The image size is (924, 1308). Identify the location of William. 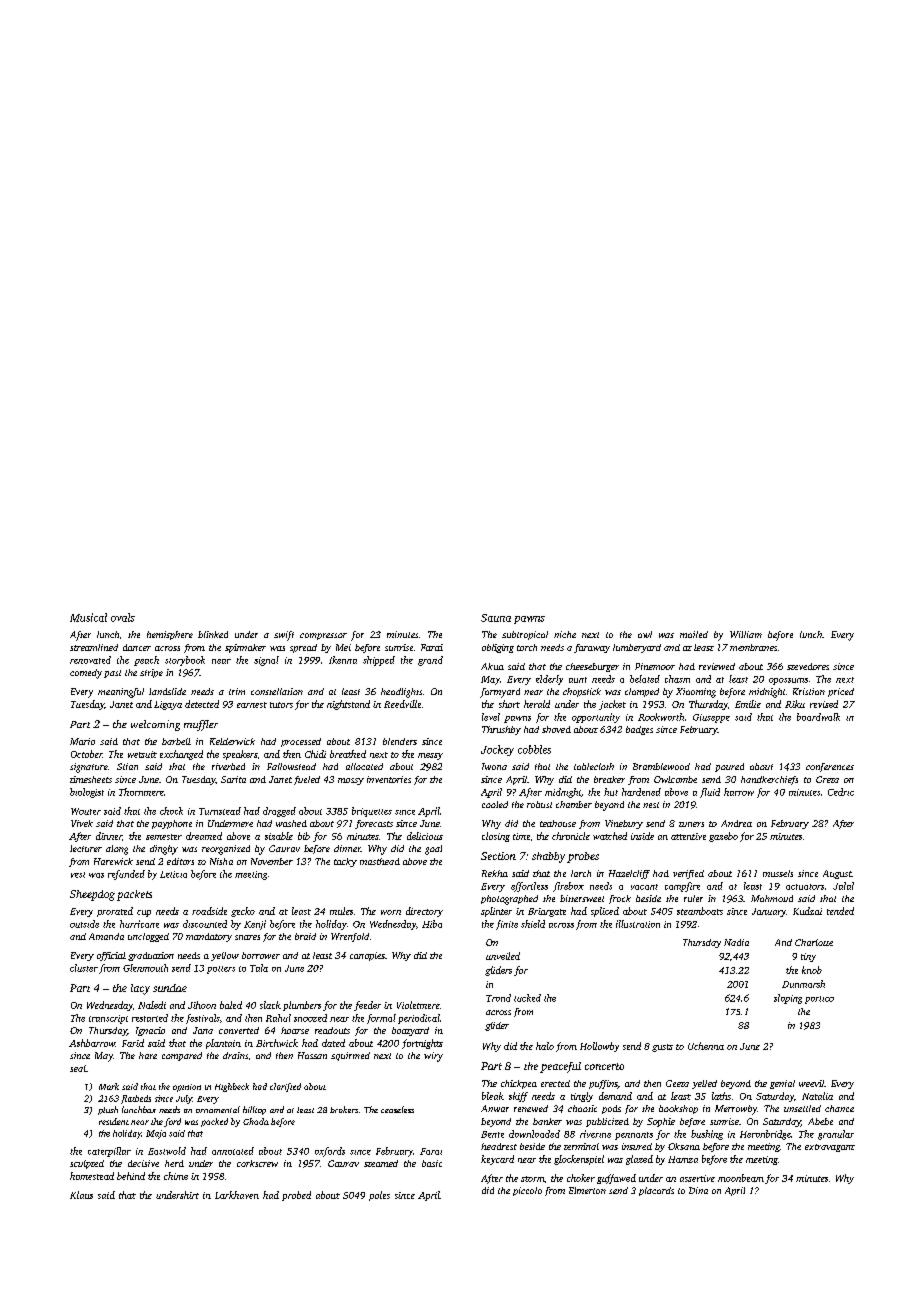
(746, 634).
